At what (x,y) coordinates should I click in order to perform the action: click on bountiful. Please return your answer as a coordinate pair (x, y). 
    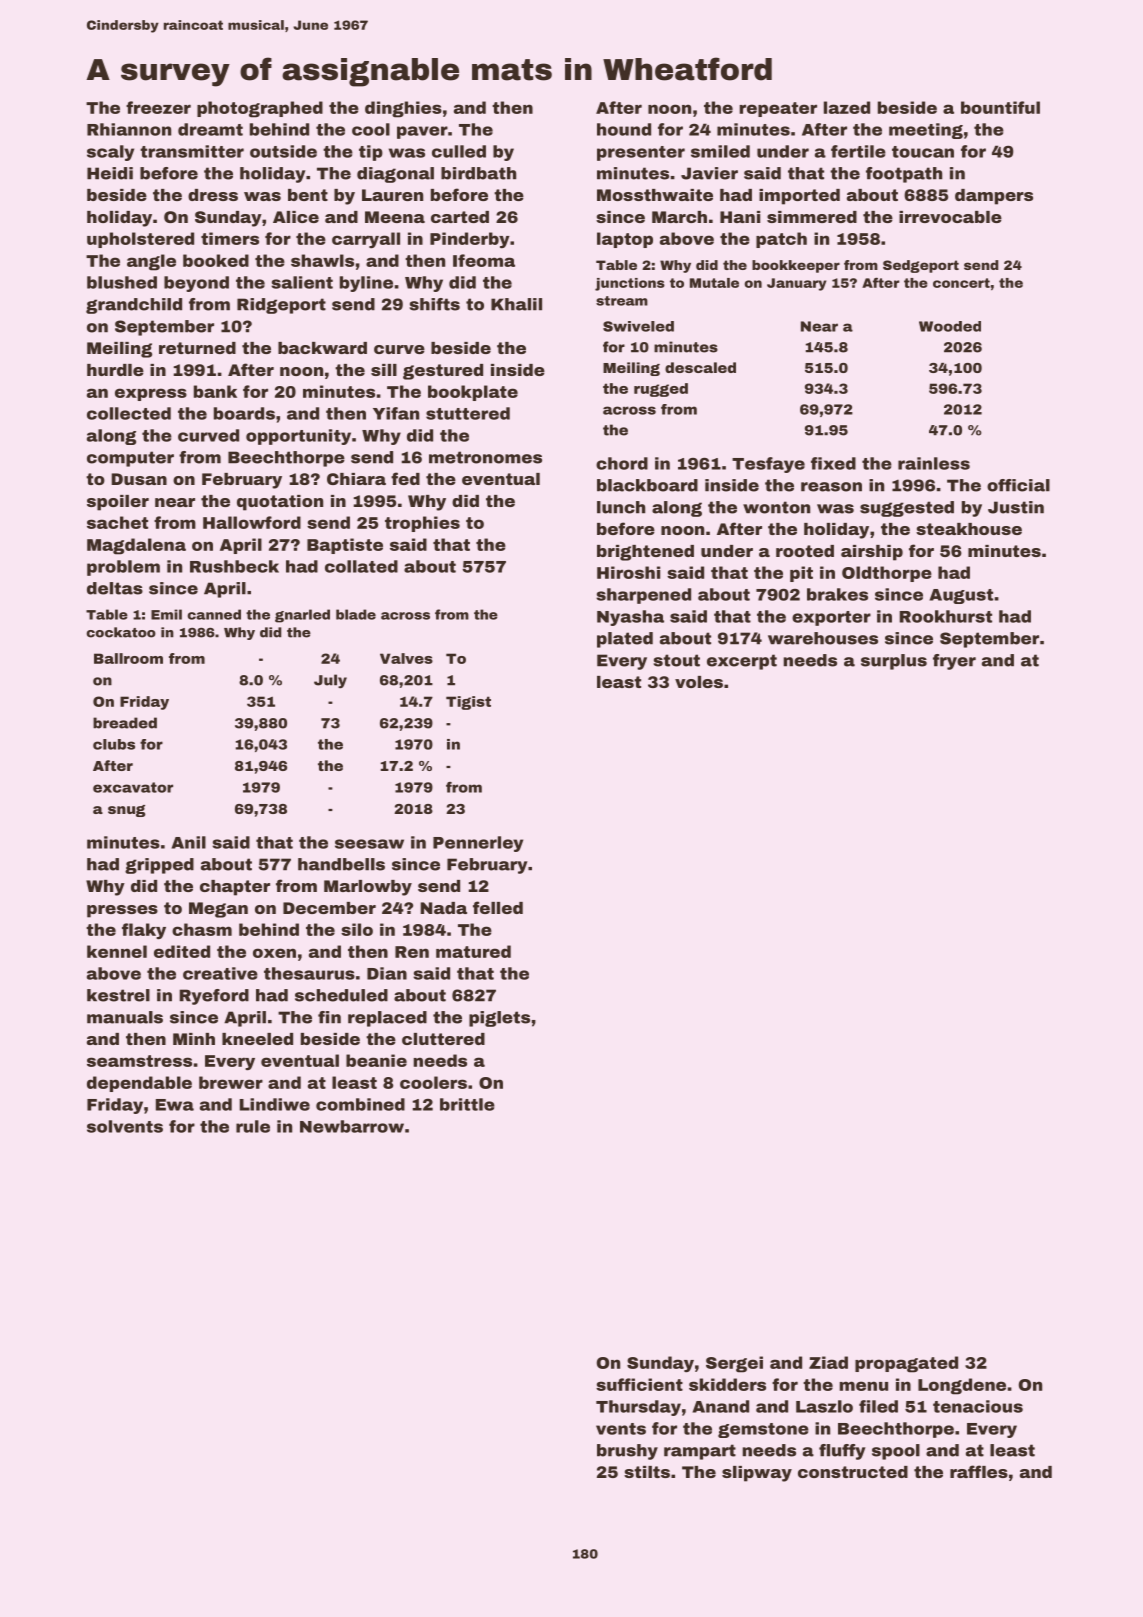
    Looking at the image, I should click on (1000, 107).
